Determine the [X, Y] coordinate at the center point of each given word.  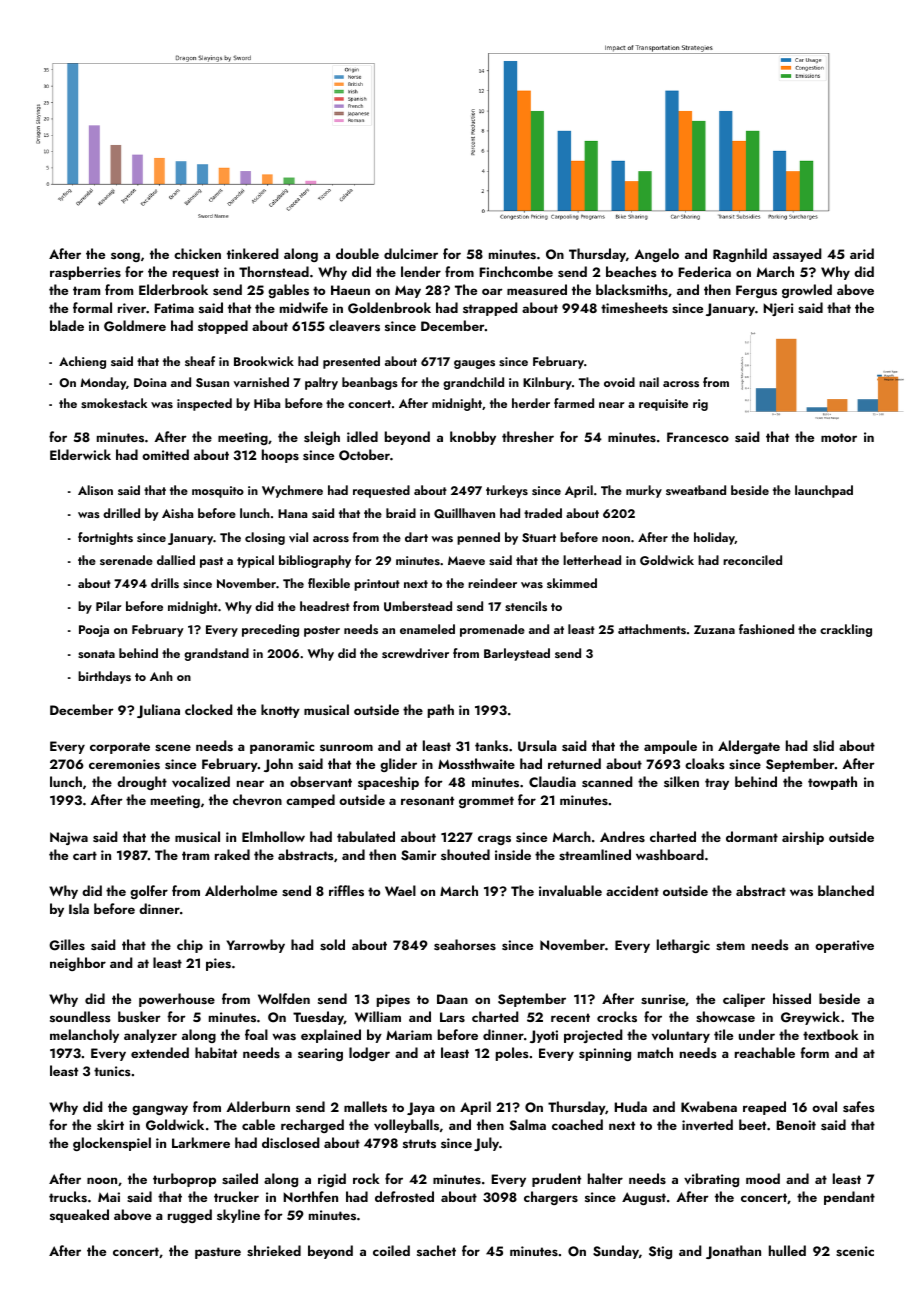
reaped [764, 1108]
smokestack [114, 403]
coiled [391, 1250]
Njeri [778, 309]
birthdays [104, 677]
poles [512, 1054]
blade [67, 325]
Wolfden [284, 998]
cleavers [354, 326]
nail [649, 382]
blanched [846, 890]
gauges [474, 364]
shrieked [274, 1251]
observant [321, 782]
